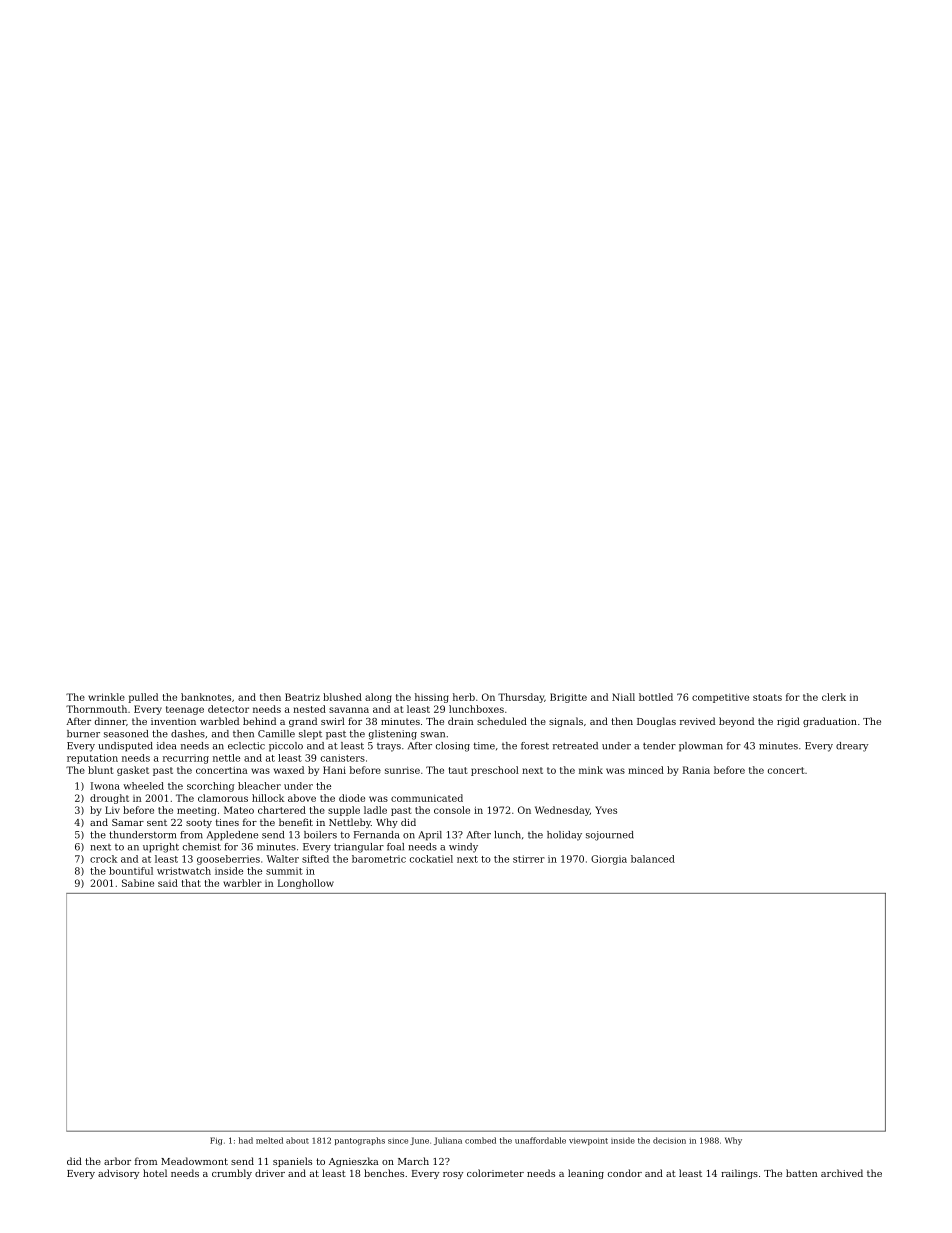  I want to click on burner, so click(83, 734).
